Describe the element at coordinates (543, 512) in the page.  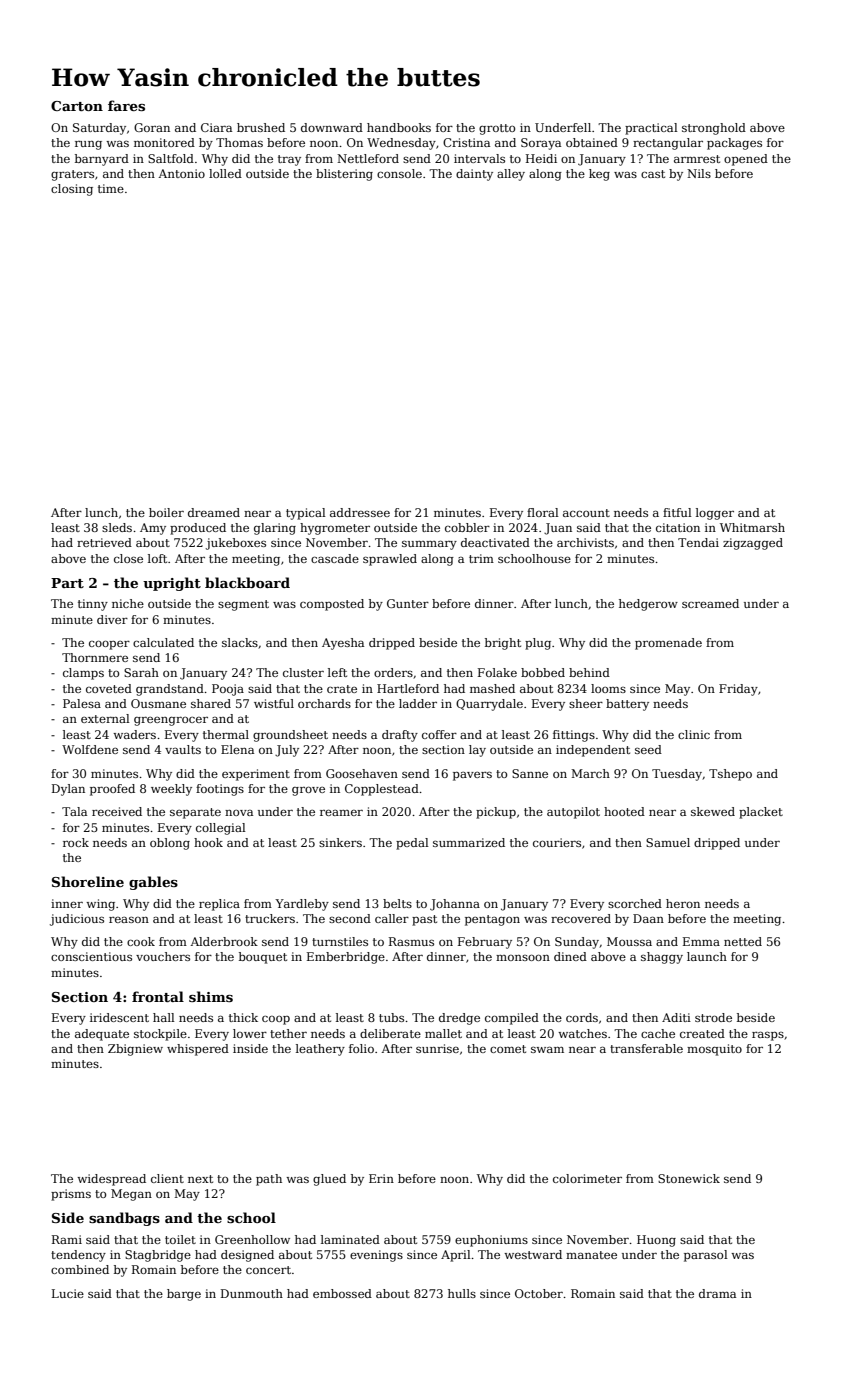
I see `floral` at that location.
